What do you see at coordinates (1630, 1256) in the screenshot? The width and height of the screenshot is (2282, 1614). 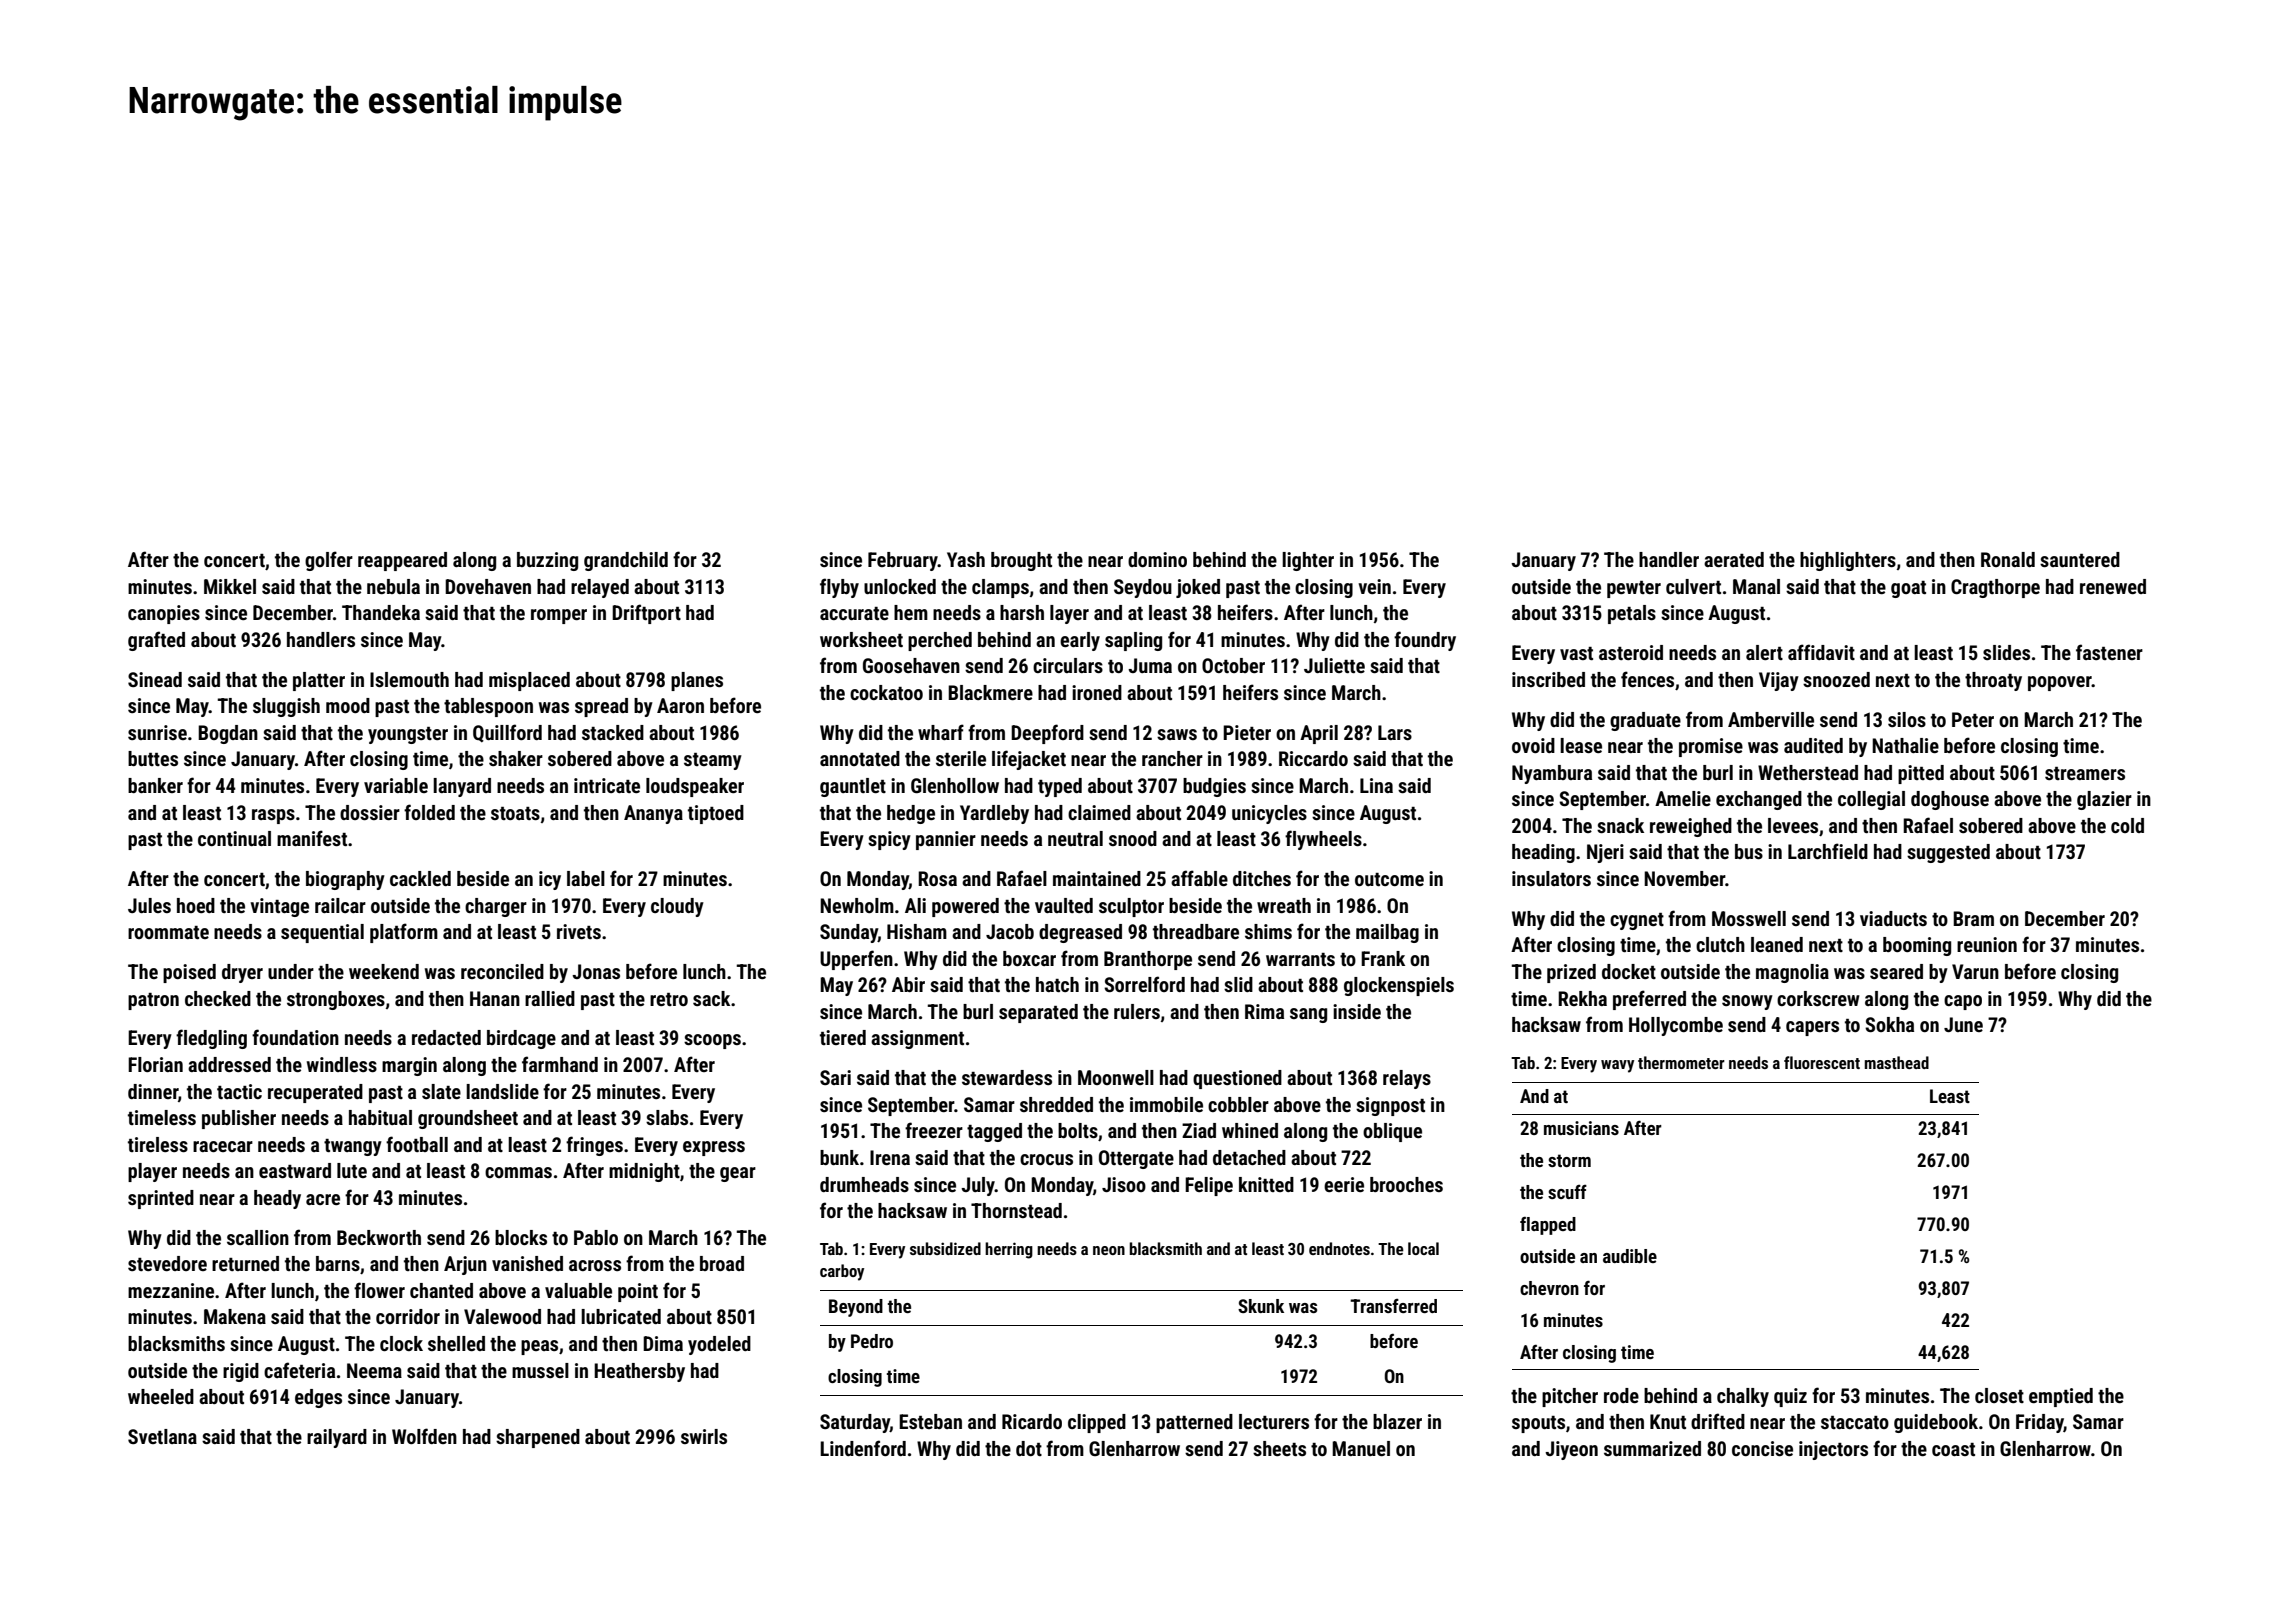 I see `audible` at bounding box center [1630, 1256].
